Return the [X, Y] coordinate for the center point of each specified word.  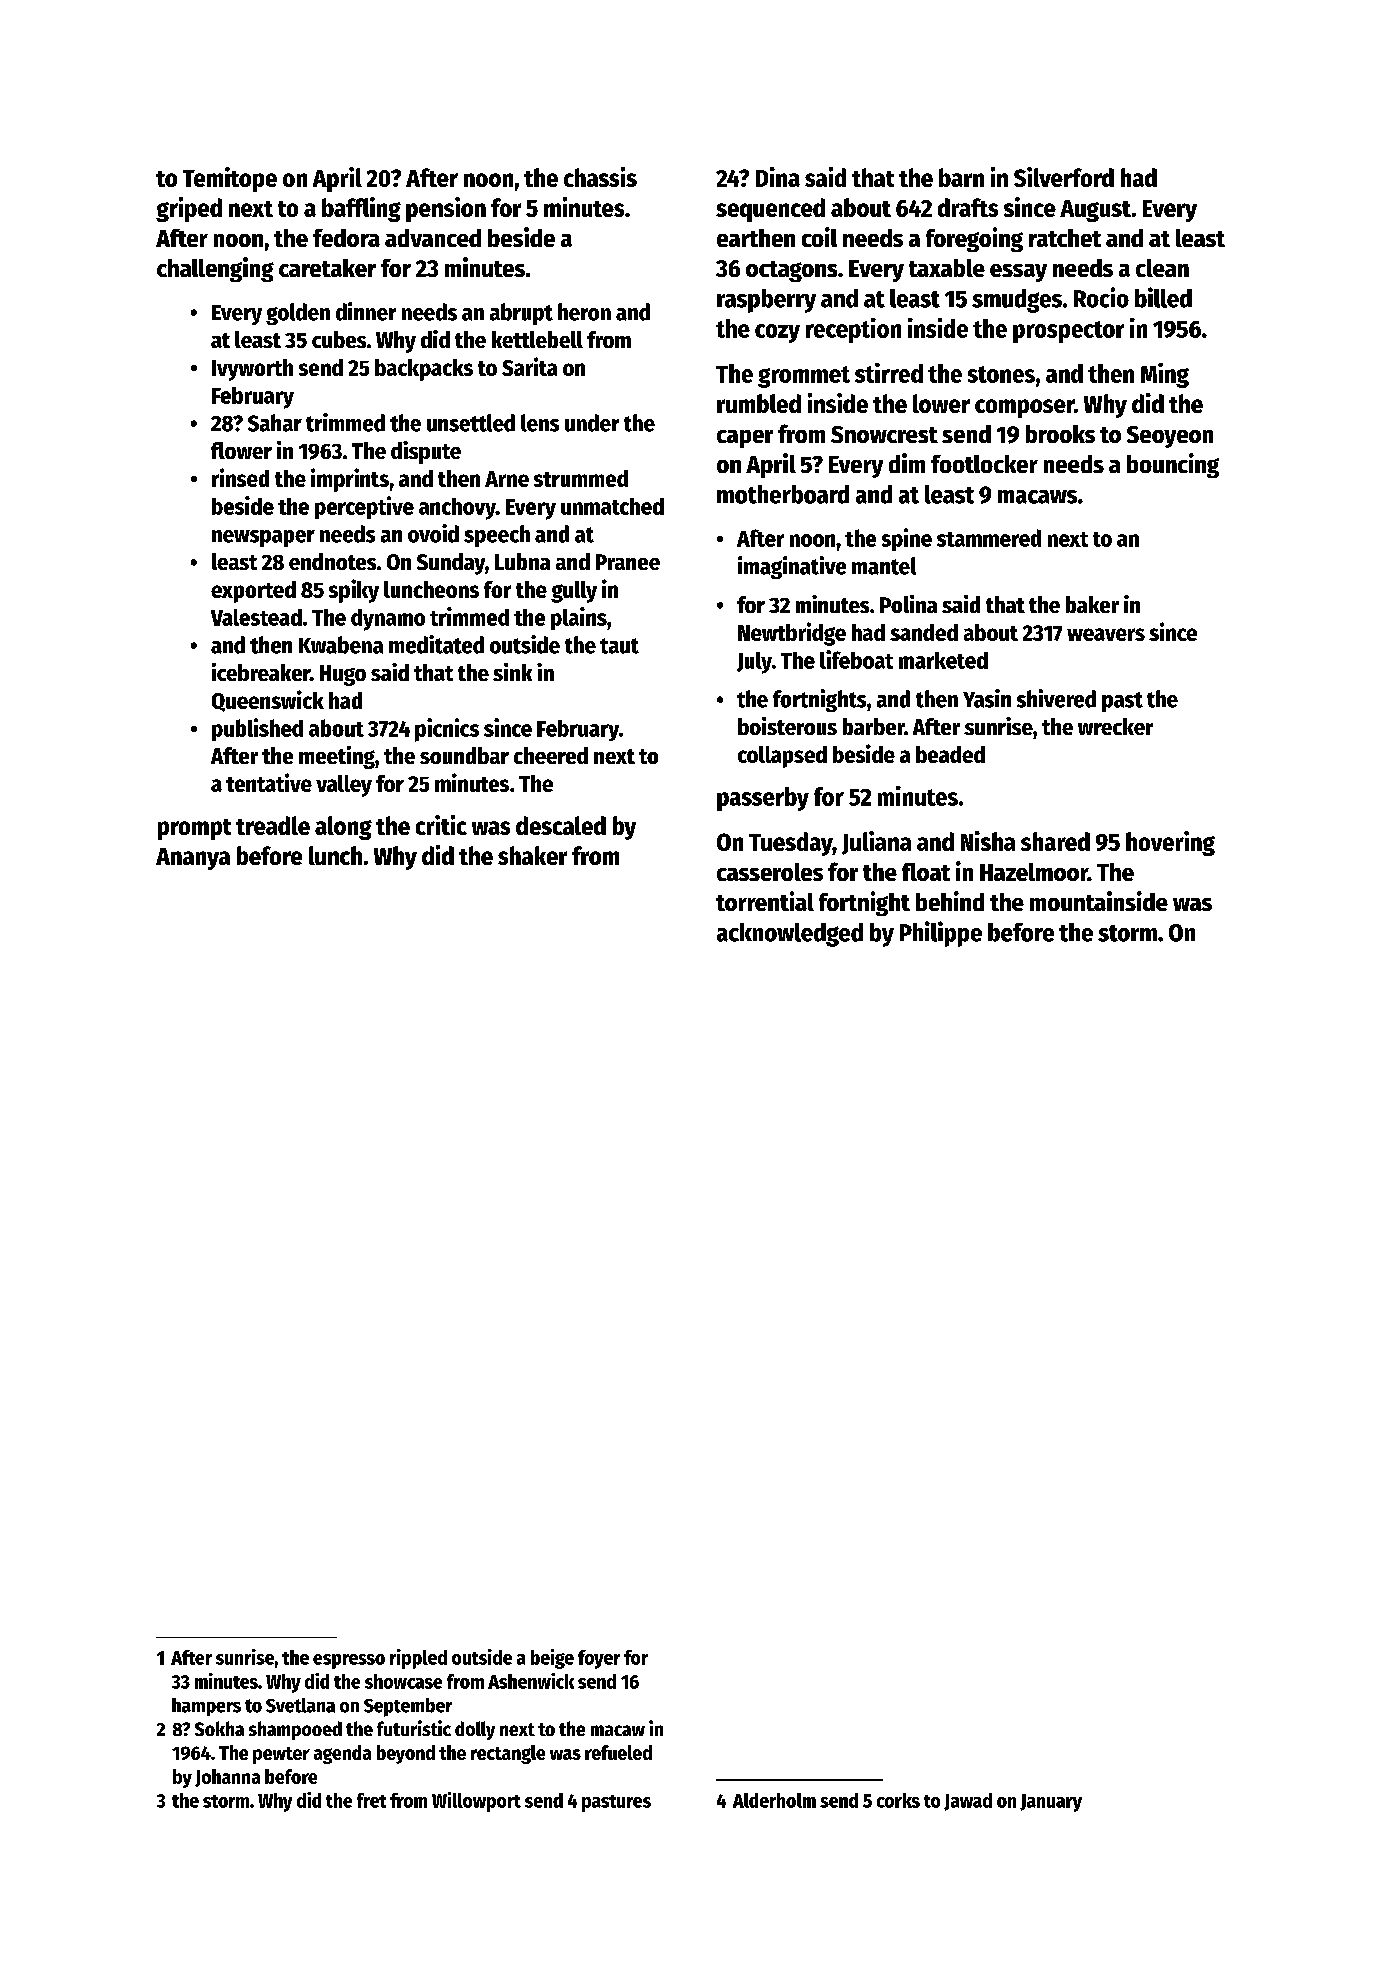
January [1051, 1803]
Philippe [941, 934]
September [408, 1707]
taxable [947, 268]
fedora [346, 238]
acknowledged [790, 935]
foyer [599, 1659]
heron [584, 312]
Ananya [193, 859]
